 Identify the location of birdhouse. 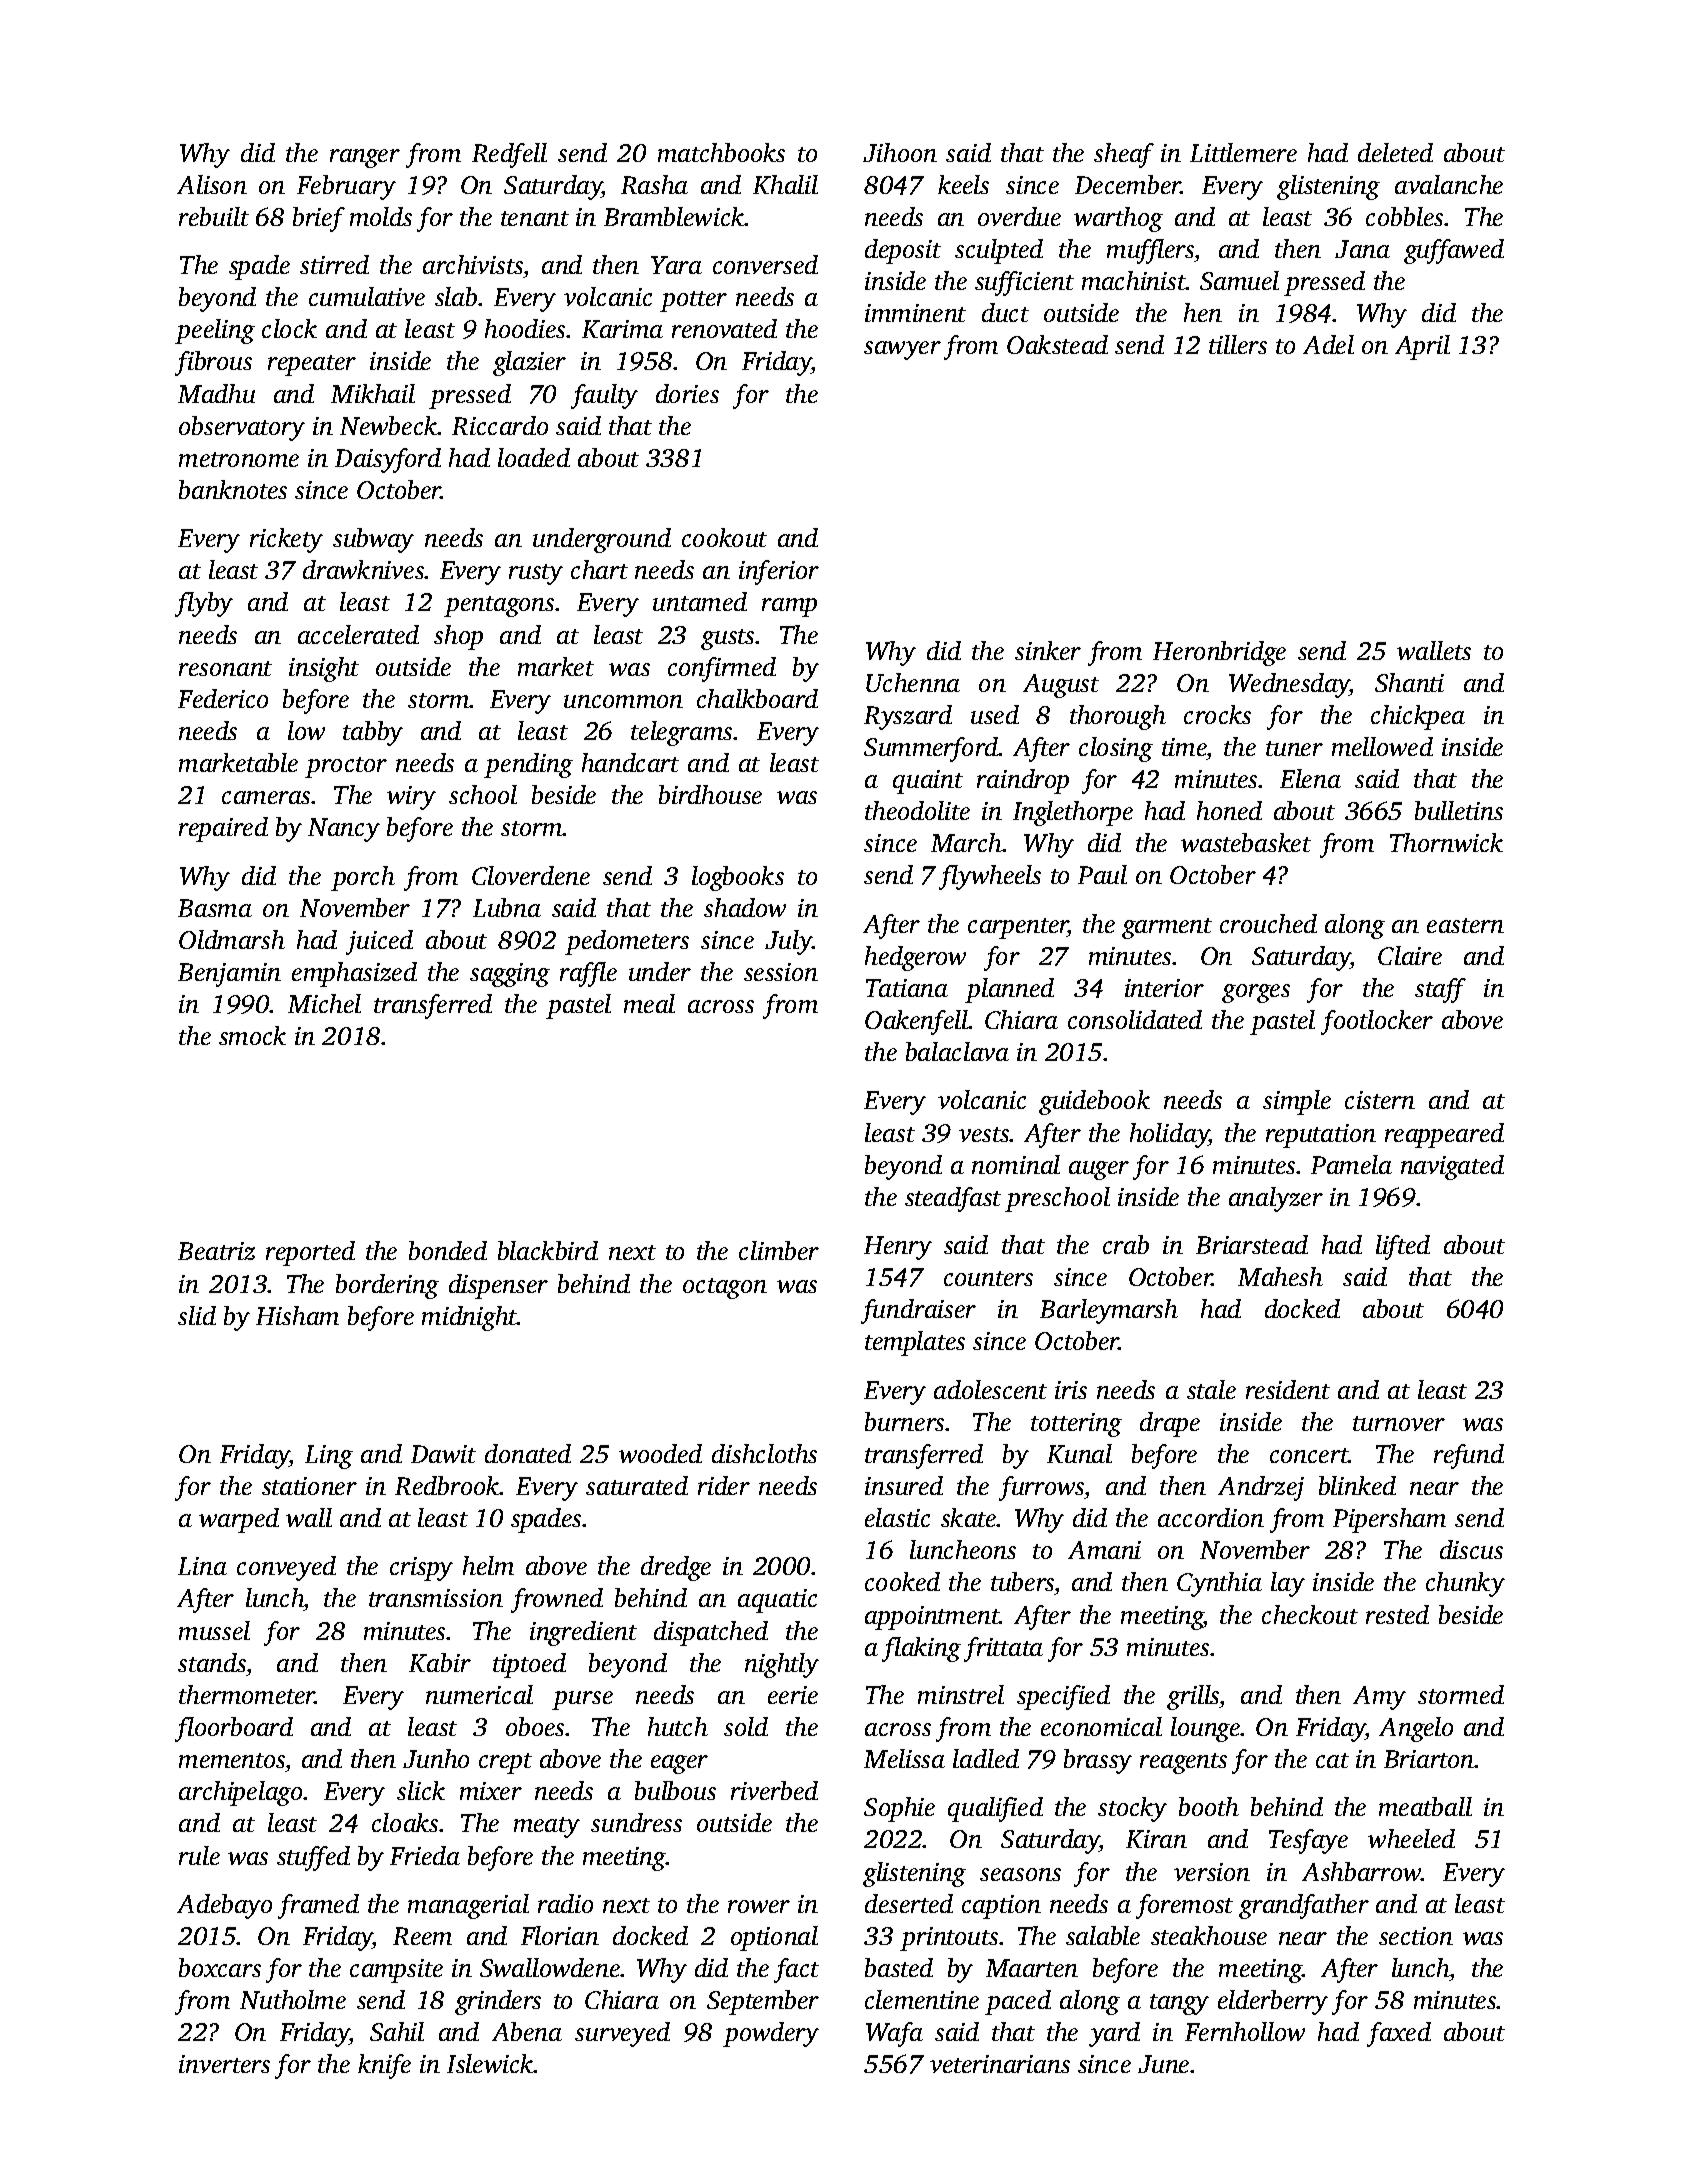
(710, 794).
